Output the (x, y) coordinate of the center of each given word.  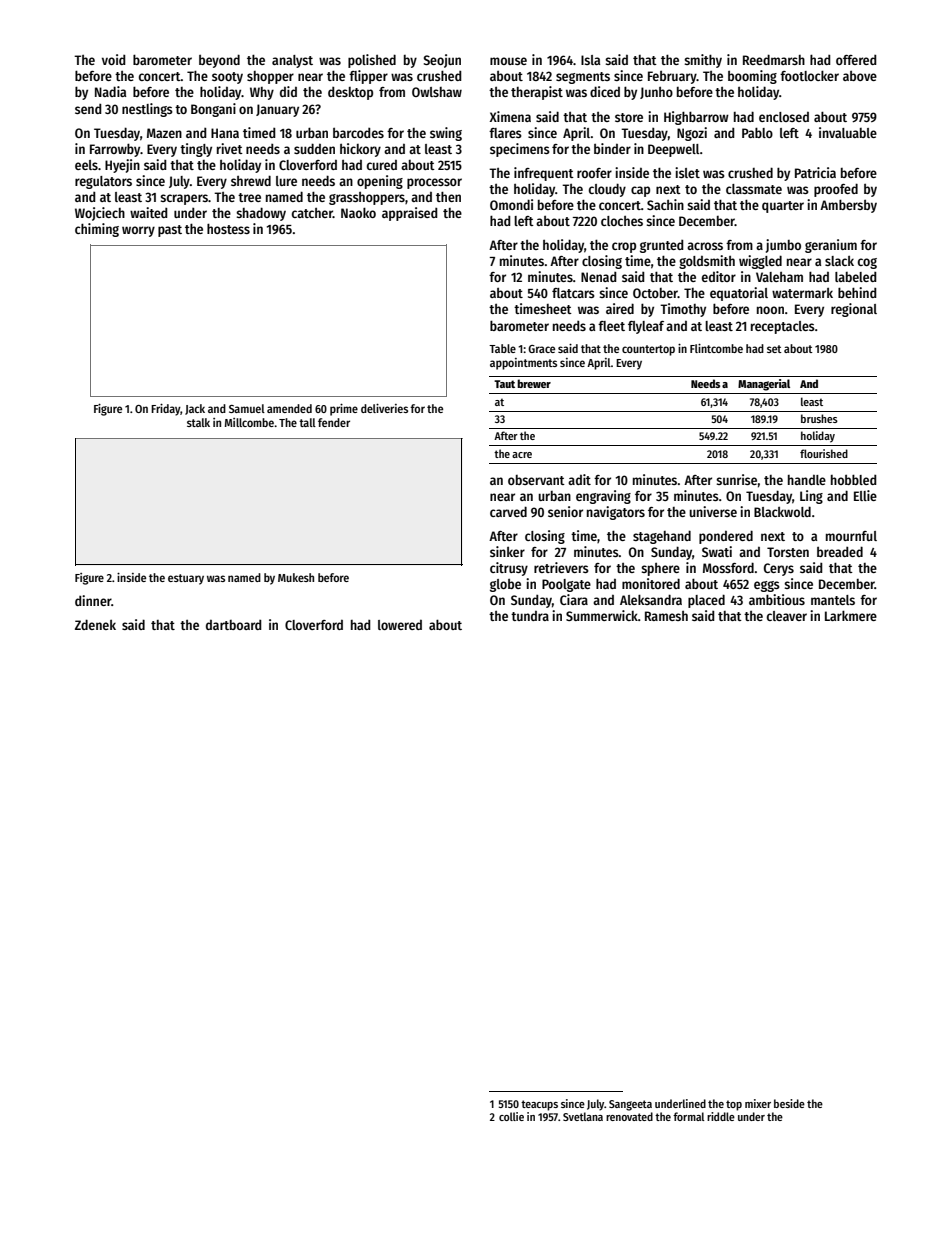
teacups (539, 1105)
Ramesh (666, 616)
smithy (703, 61)
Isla (590, 60)
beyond (219, 61)
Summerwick (602, 615)
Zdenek (95, 624)
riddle (721, 1116)
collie (511, 1116)
